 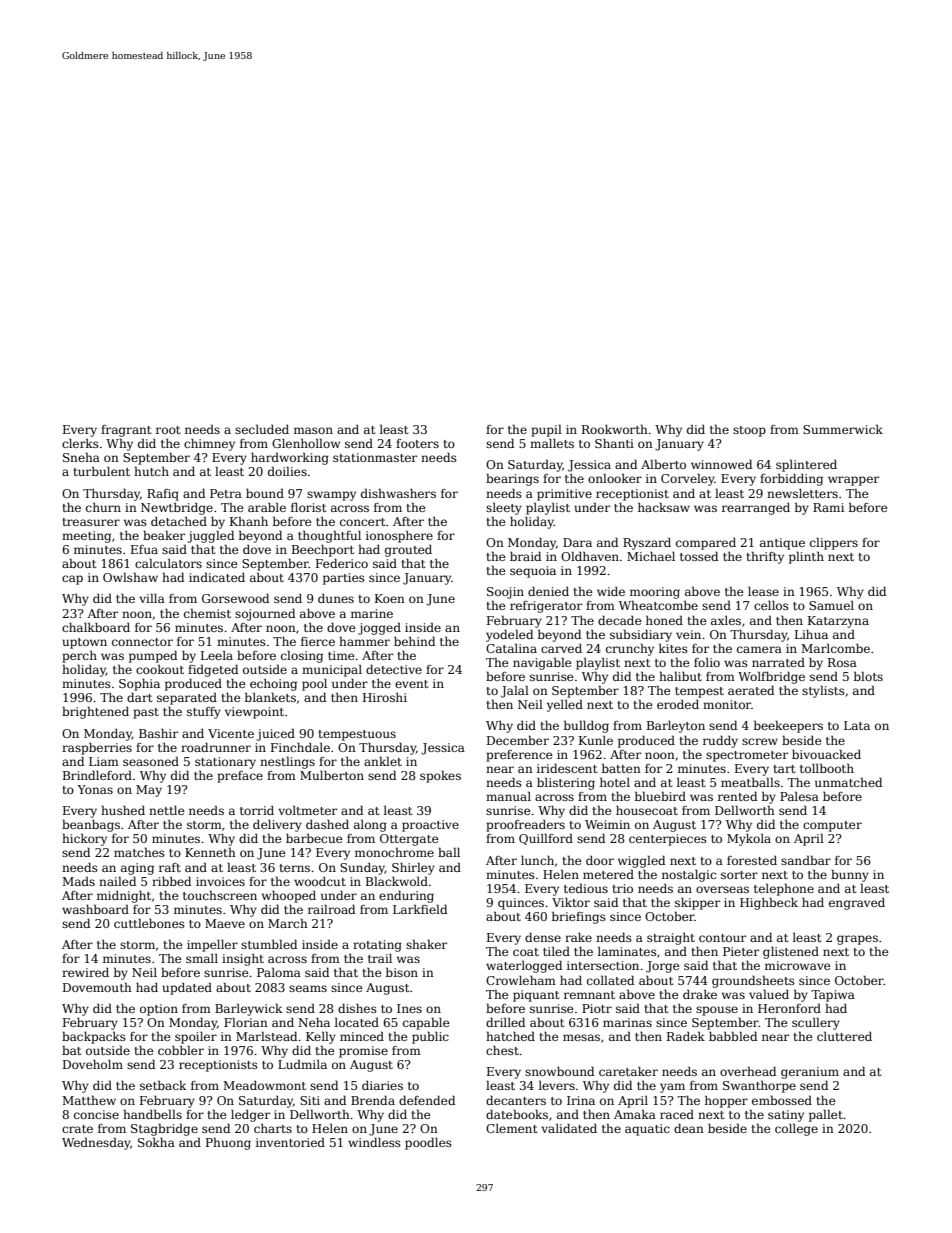 I want to click on backpacks, so click(x=94, y=1037).
